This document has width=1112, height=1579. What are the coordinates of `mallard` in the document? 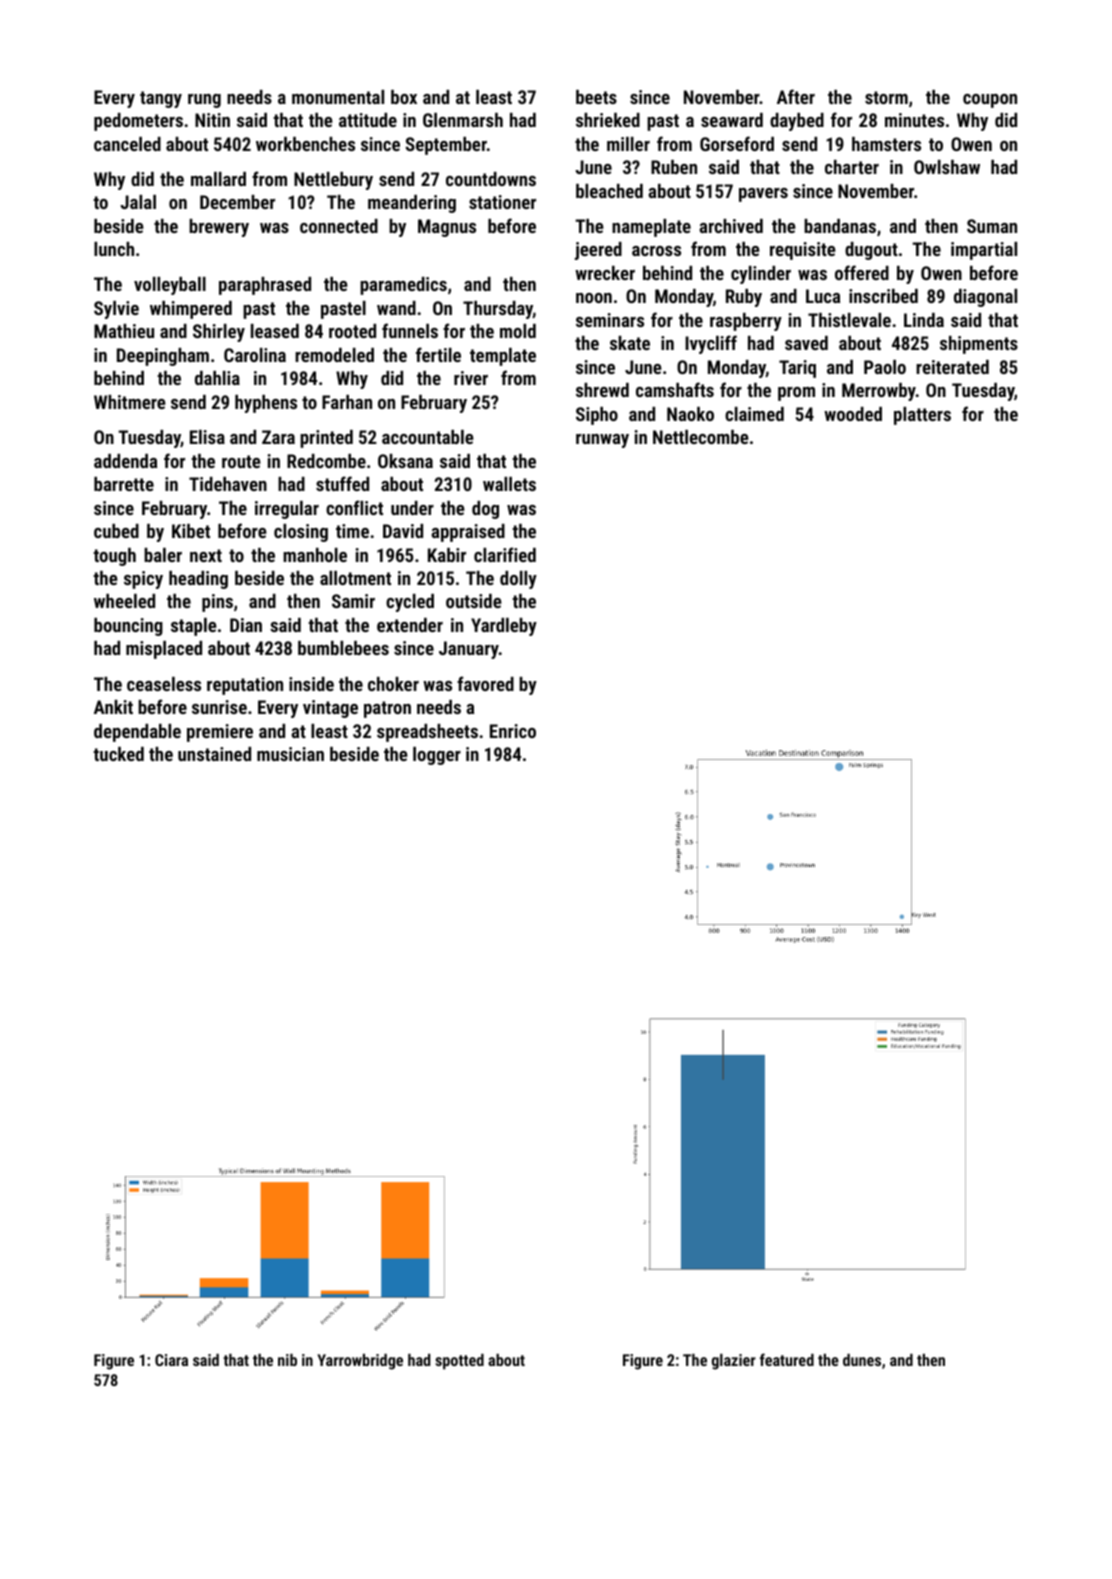 It's located at (218, 179).
